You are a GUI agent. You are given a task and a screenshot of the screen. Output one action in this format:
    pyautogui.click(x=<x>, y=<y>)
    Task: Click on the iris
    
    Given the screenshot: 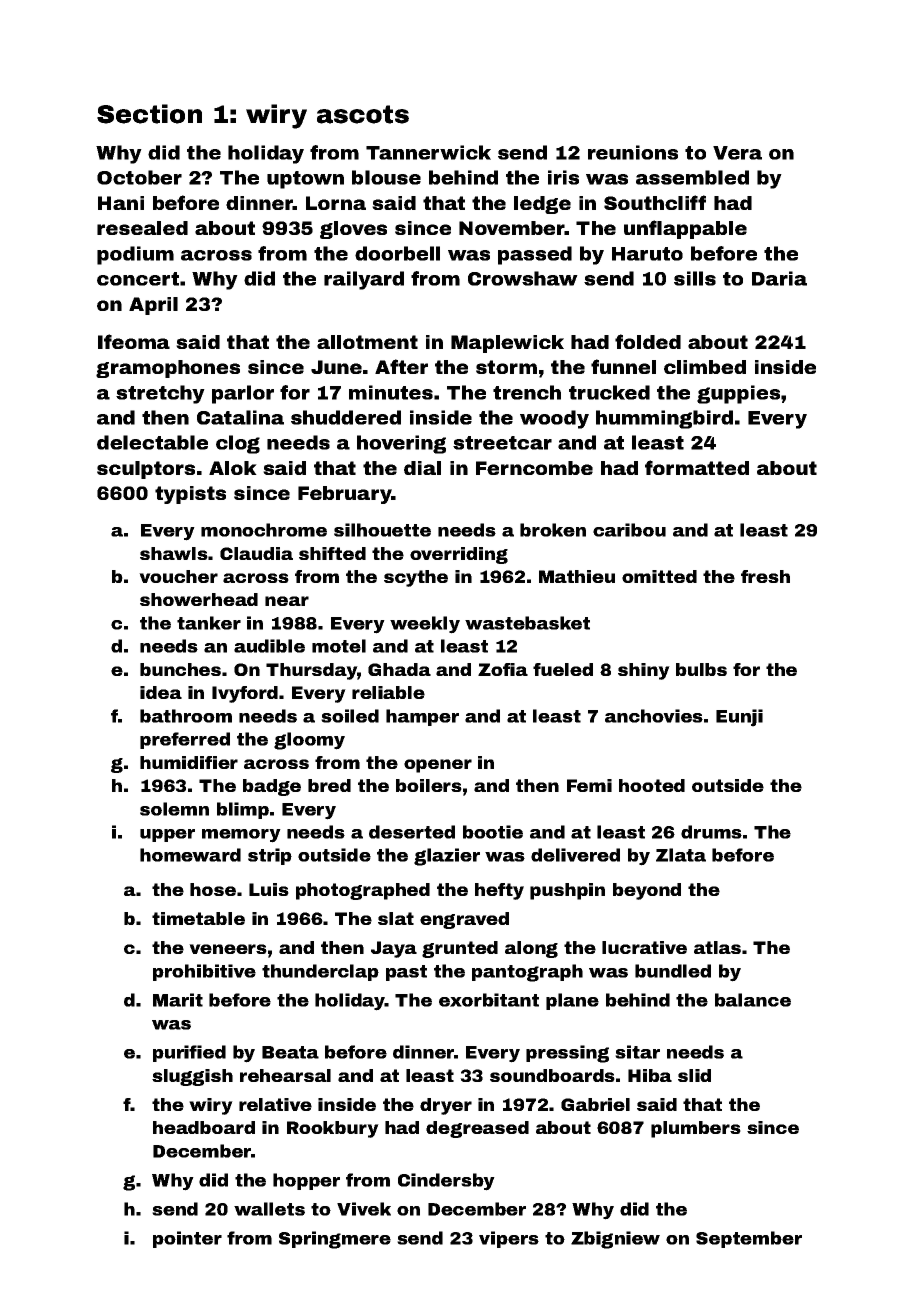 What is the action you would take?
    pyautogui.click(x=563, y=177)
